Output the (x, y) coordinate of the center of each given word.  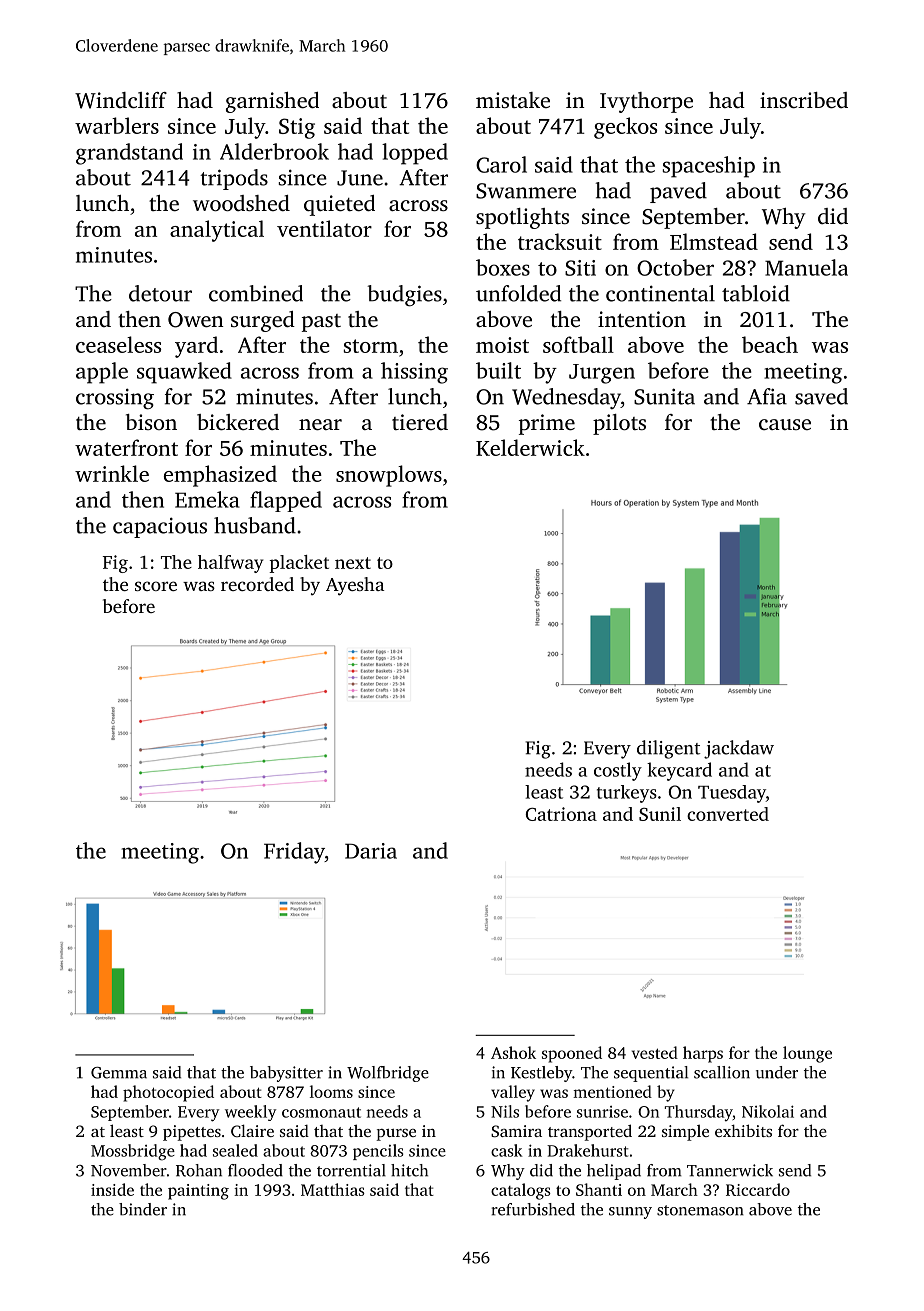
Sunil (660, 814)
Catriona (561, 814)
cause (785, 424)
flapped (286, 501)
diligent (668, 749)
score (156, 586)
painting (198, 1192)
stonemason (700, 1210)
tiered (420, 422)
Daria (371, 851)
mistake (513, 100)
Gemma (119, 1073)
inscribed (804, 100)
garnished (272, 102)
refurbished (533, 1209)
